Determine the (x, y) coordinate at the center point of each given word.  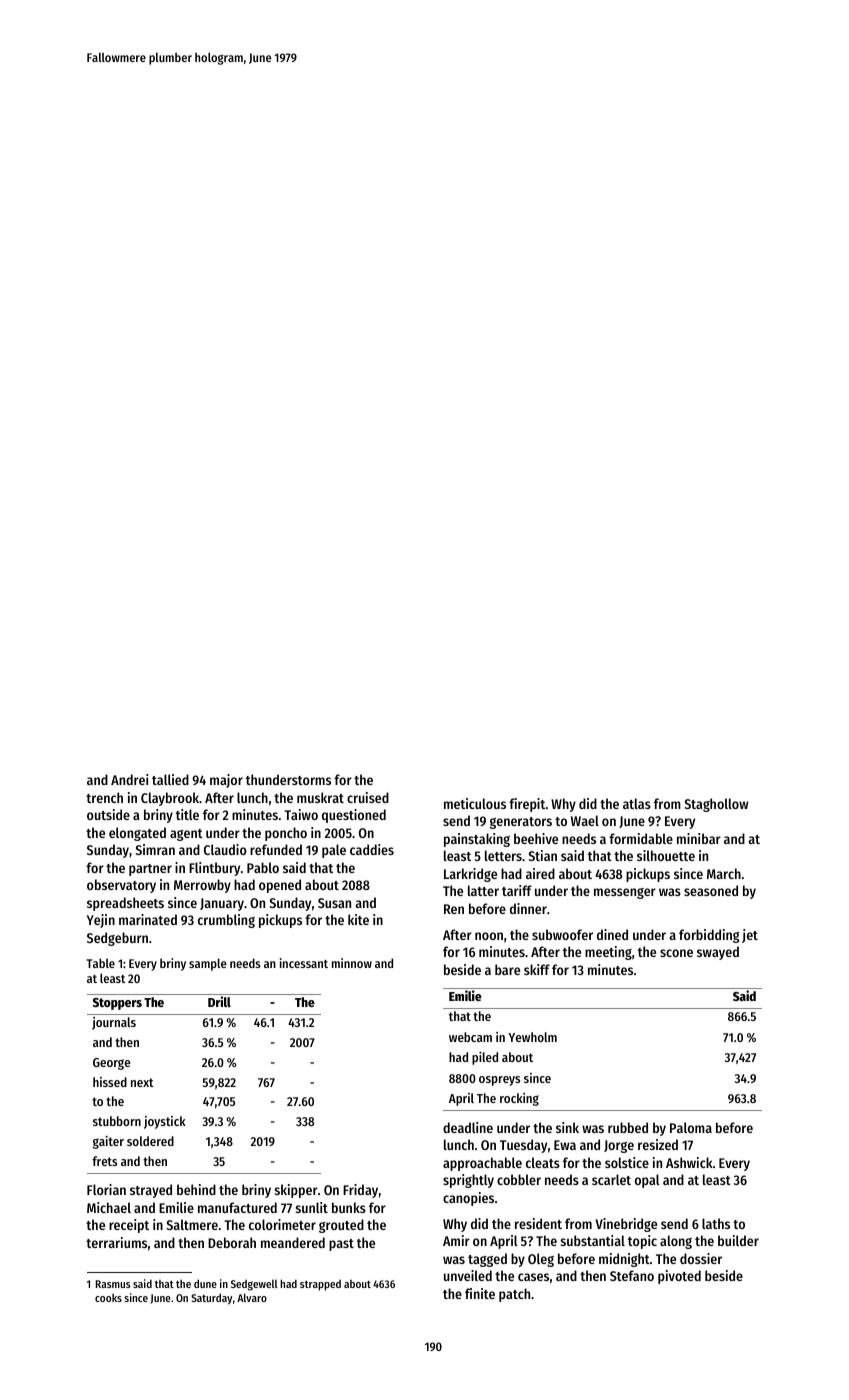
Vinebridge (626, 1225)
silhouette (666, 855)
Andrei (129, 779)
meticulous (475, 803)
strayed (151, 1191)
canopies (468, 1199)
